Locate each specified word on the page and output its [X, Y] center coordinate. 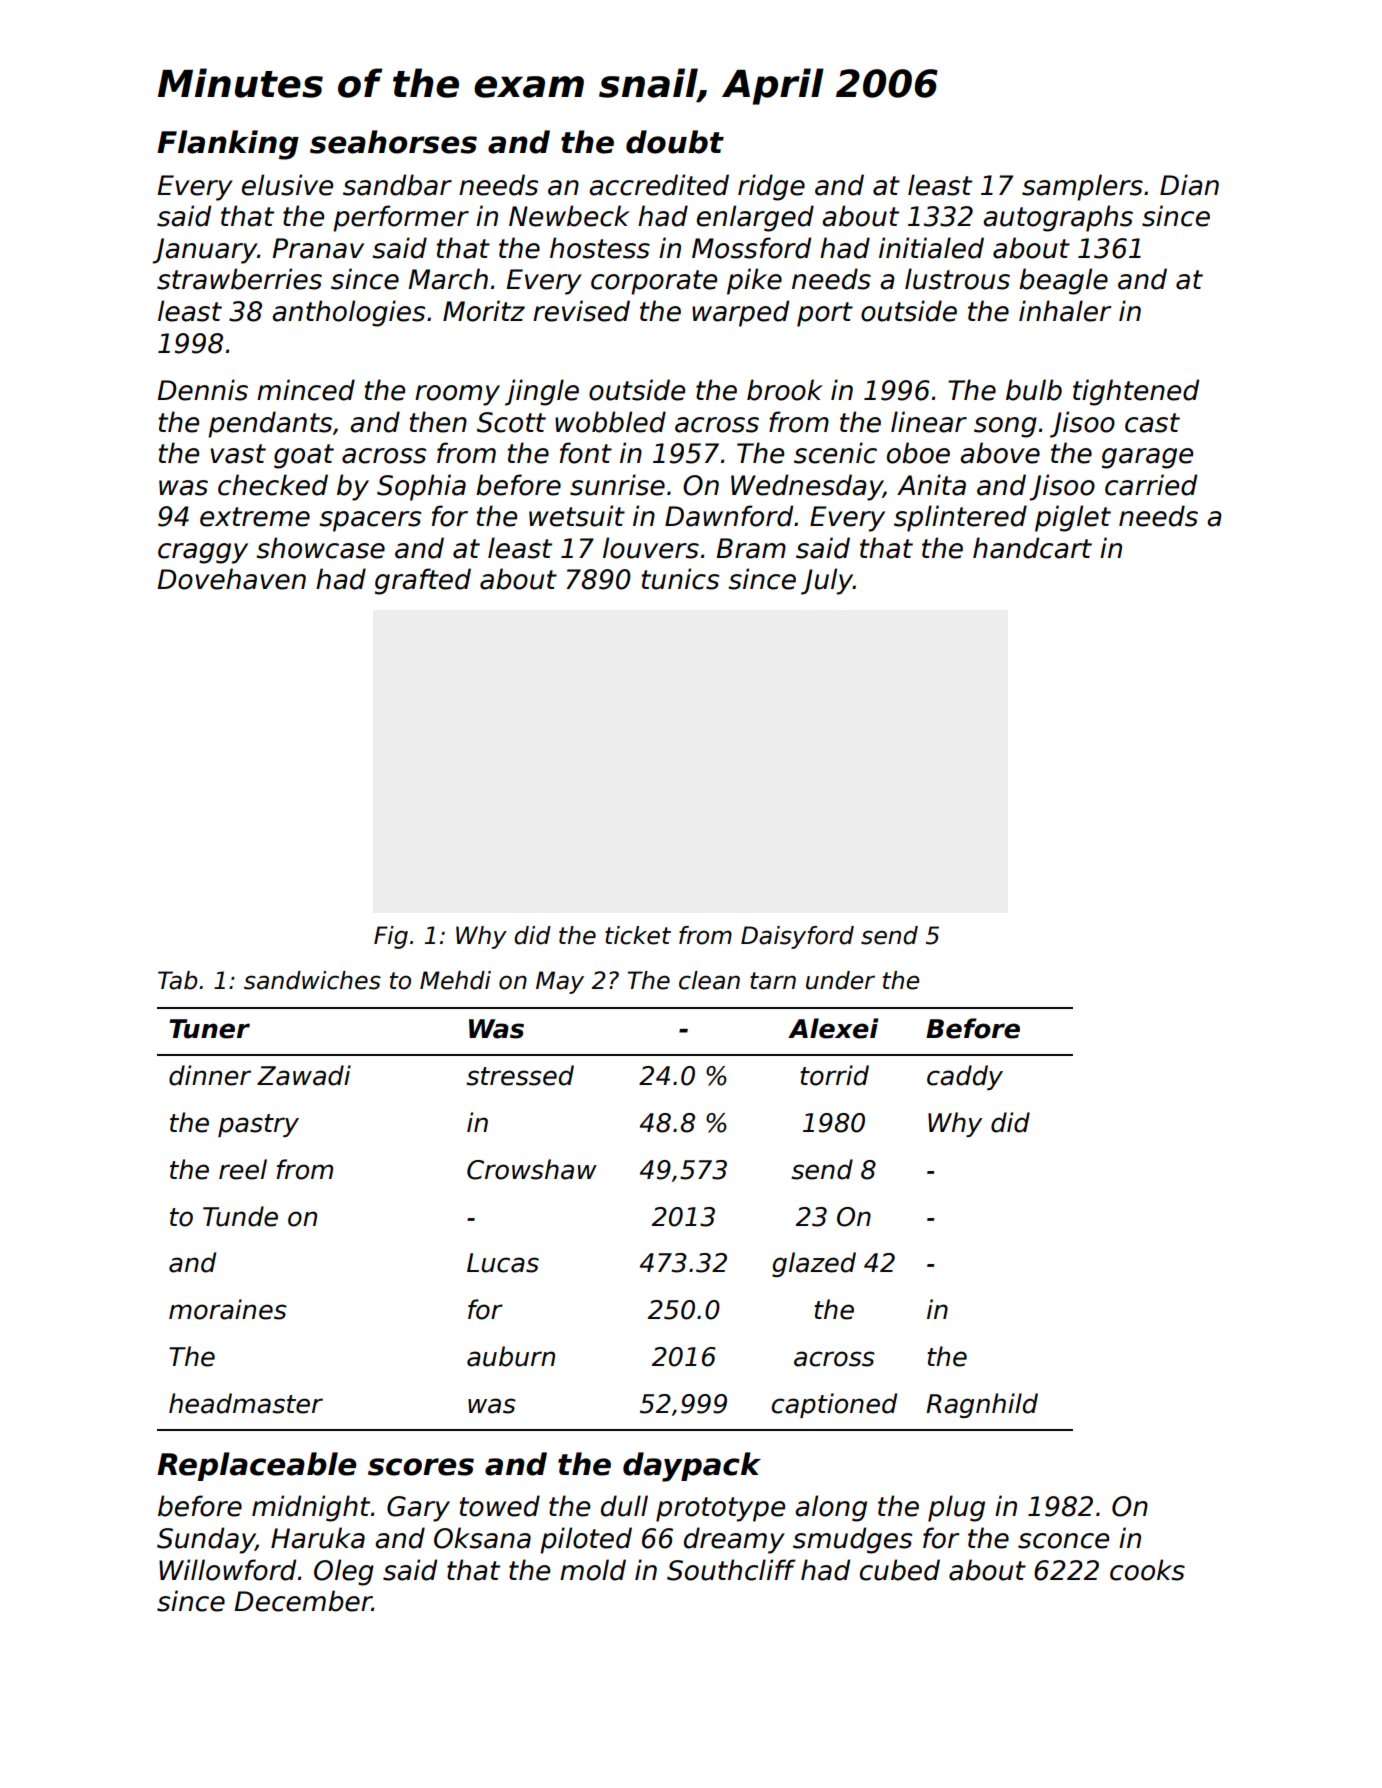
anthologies [348, 313]
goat [304, 456]
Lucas [503, 1263]
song [1005, 427]
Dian [1189, 185]
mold [593, 1570]
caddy [965, 1077]
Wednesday [807, 487]
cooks [1147, 1570]
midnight [311, 1508]
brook [785, 390]
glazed [814, 1264]
